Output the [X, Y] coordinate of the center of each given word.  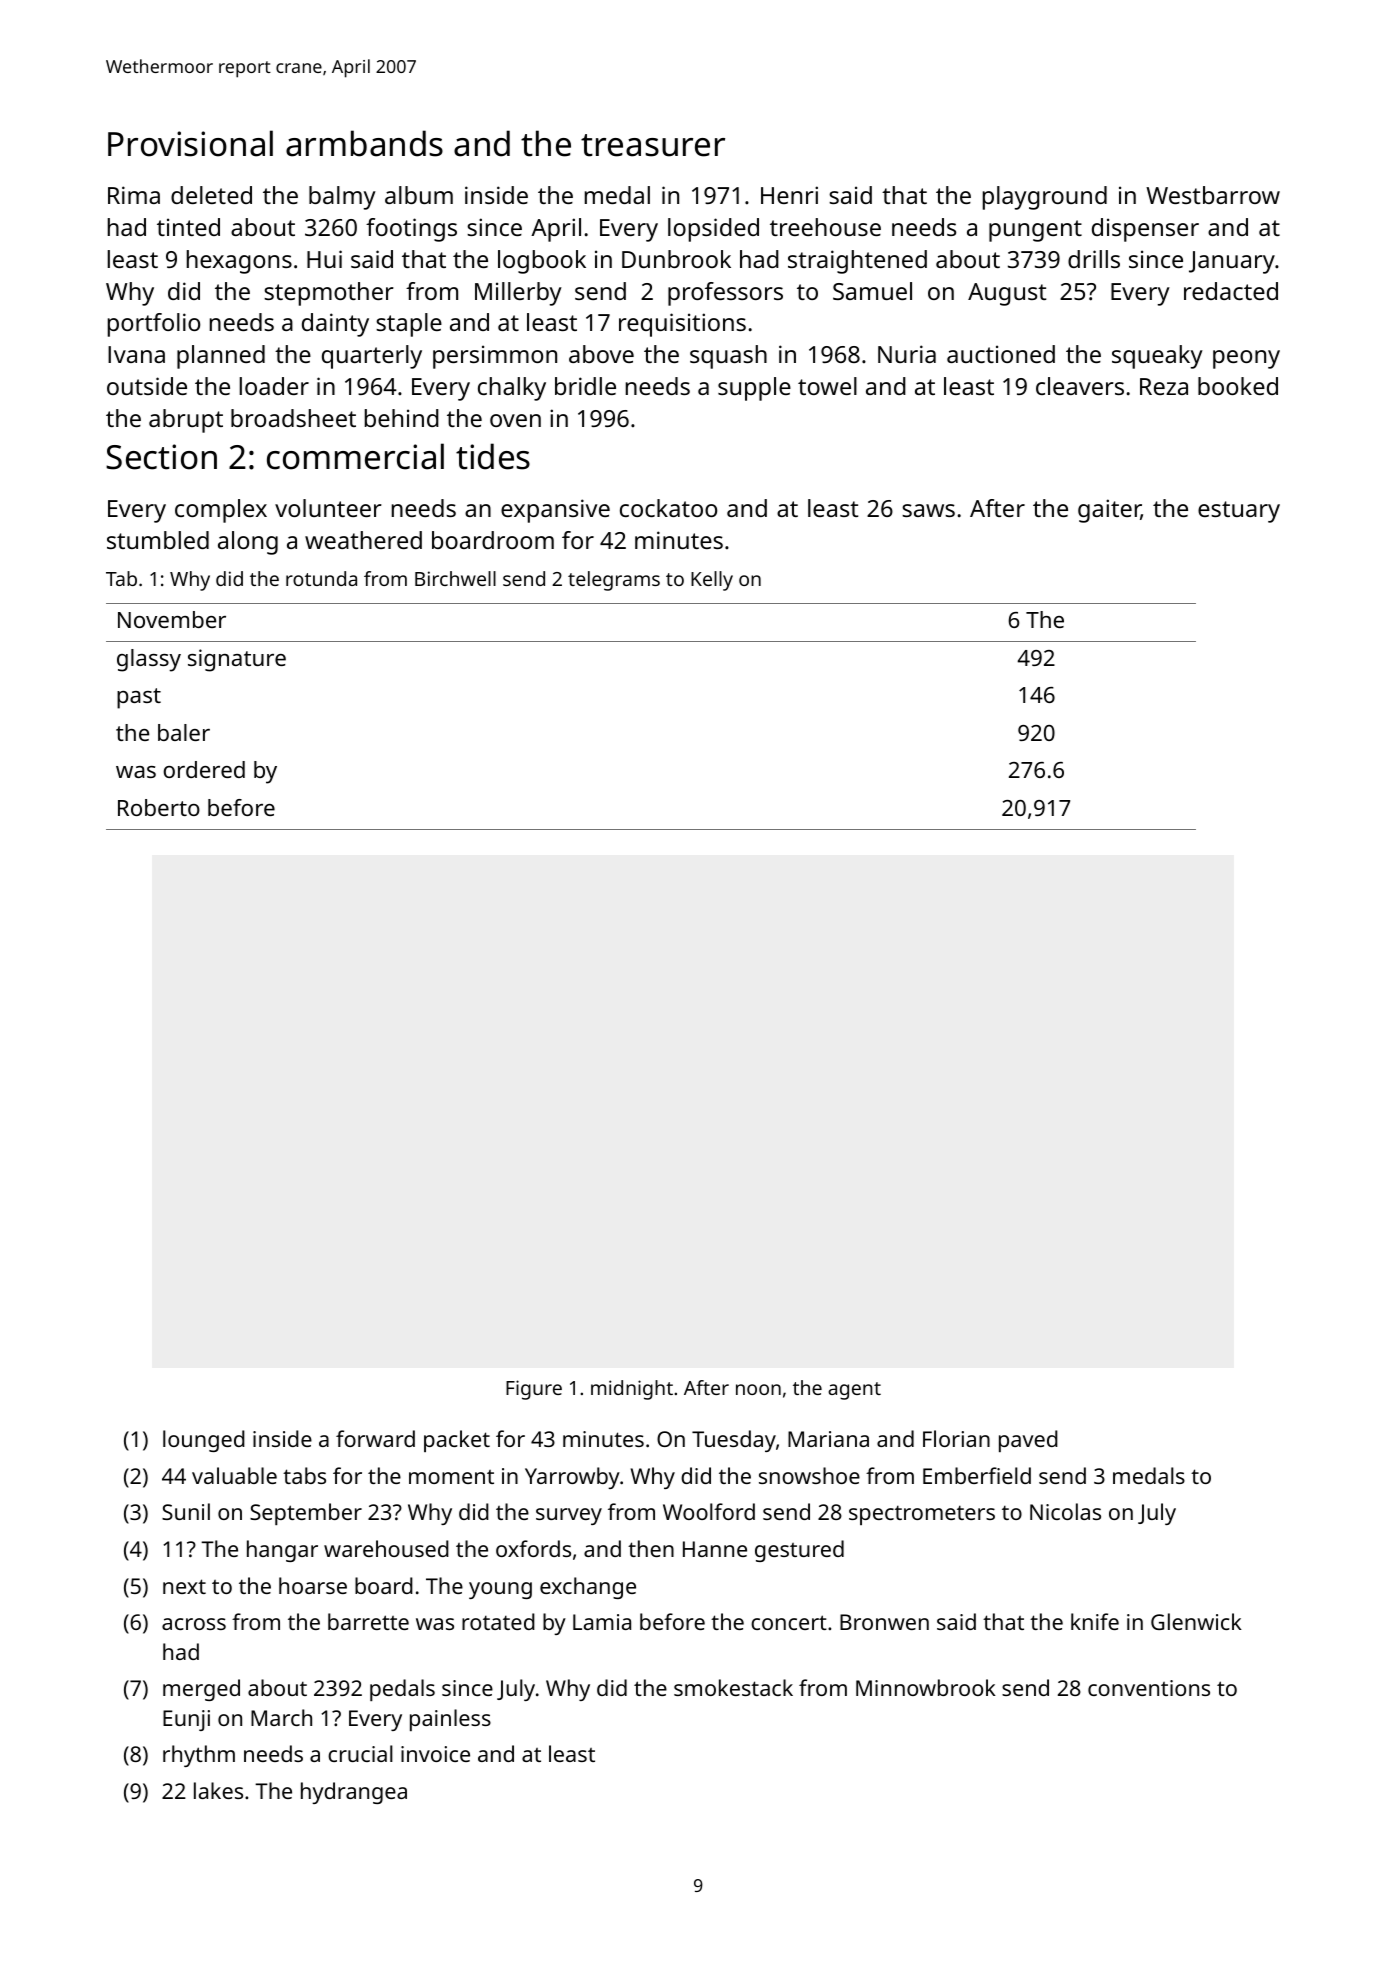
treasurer [653, 145]
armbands [364, 143]
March [281, 1717]
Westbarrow [1213, 195]
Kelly [712, 581]
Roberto [159, 807]
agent [854, 1391]
